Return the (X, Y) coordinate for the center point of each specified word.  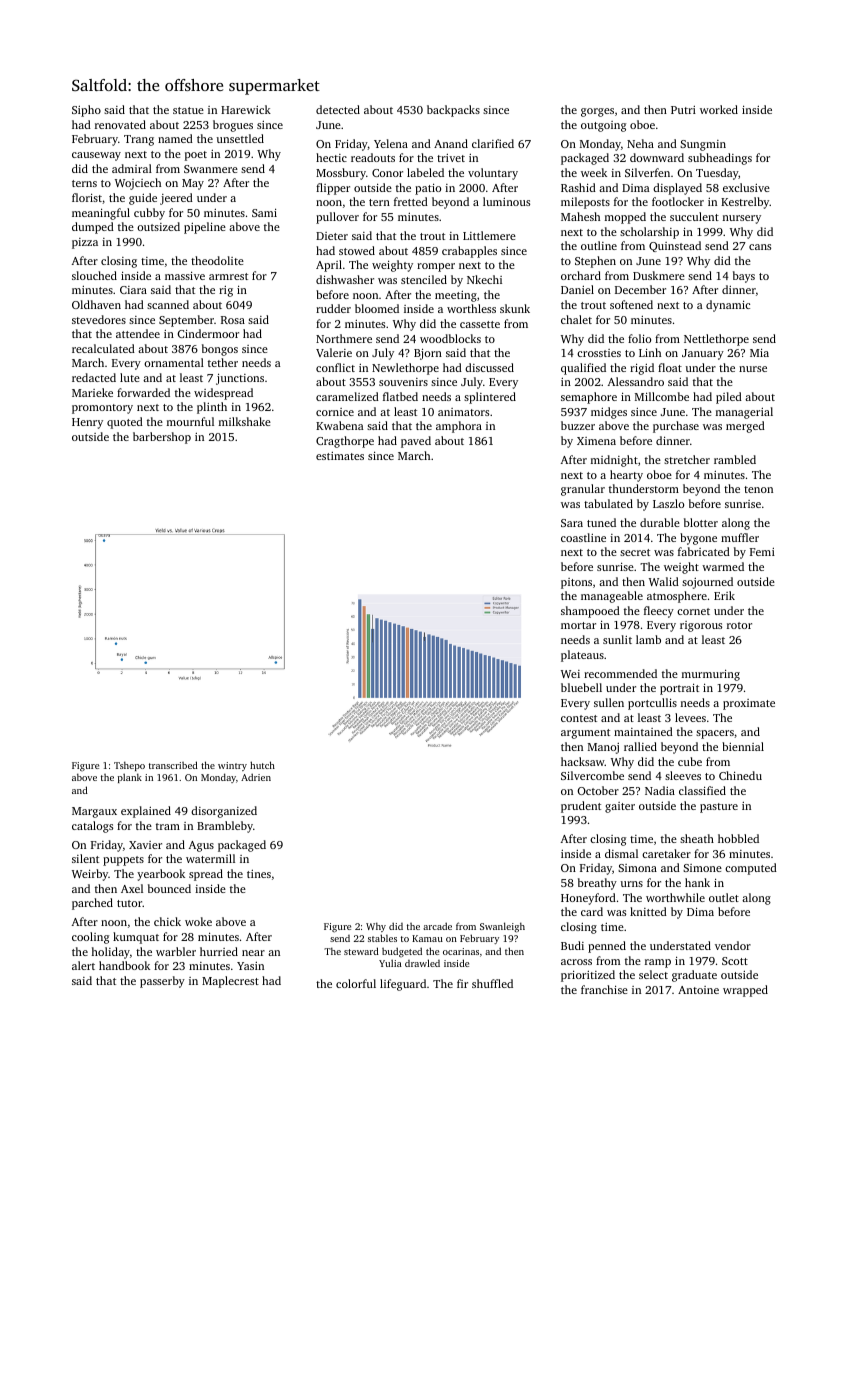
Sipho (86, 111)
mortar (578, 625)
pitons (576, 583)
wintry (232, 766)
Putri (683, 110)
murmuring (711, 675)
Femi (762, 552)
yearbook (161, 875)
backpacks (453, 111)
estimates (340, 456)
